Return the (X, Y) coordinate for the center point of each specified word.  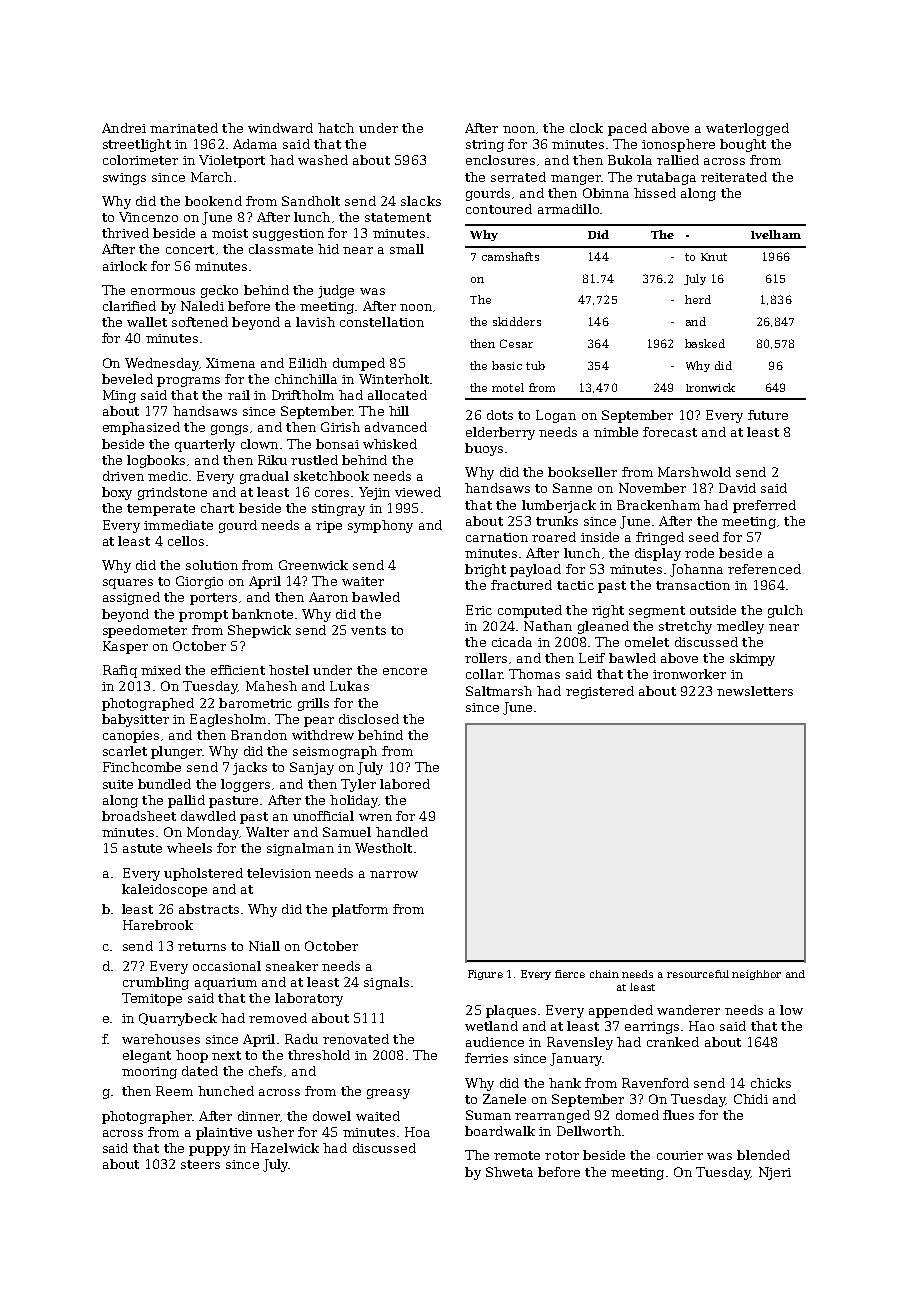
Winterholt (394, 379)
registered (600, 692)
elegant (147, 1056)
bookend (213, 201)
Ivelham (776, 234)
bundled (164, 784)
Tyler (358, 785)
